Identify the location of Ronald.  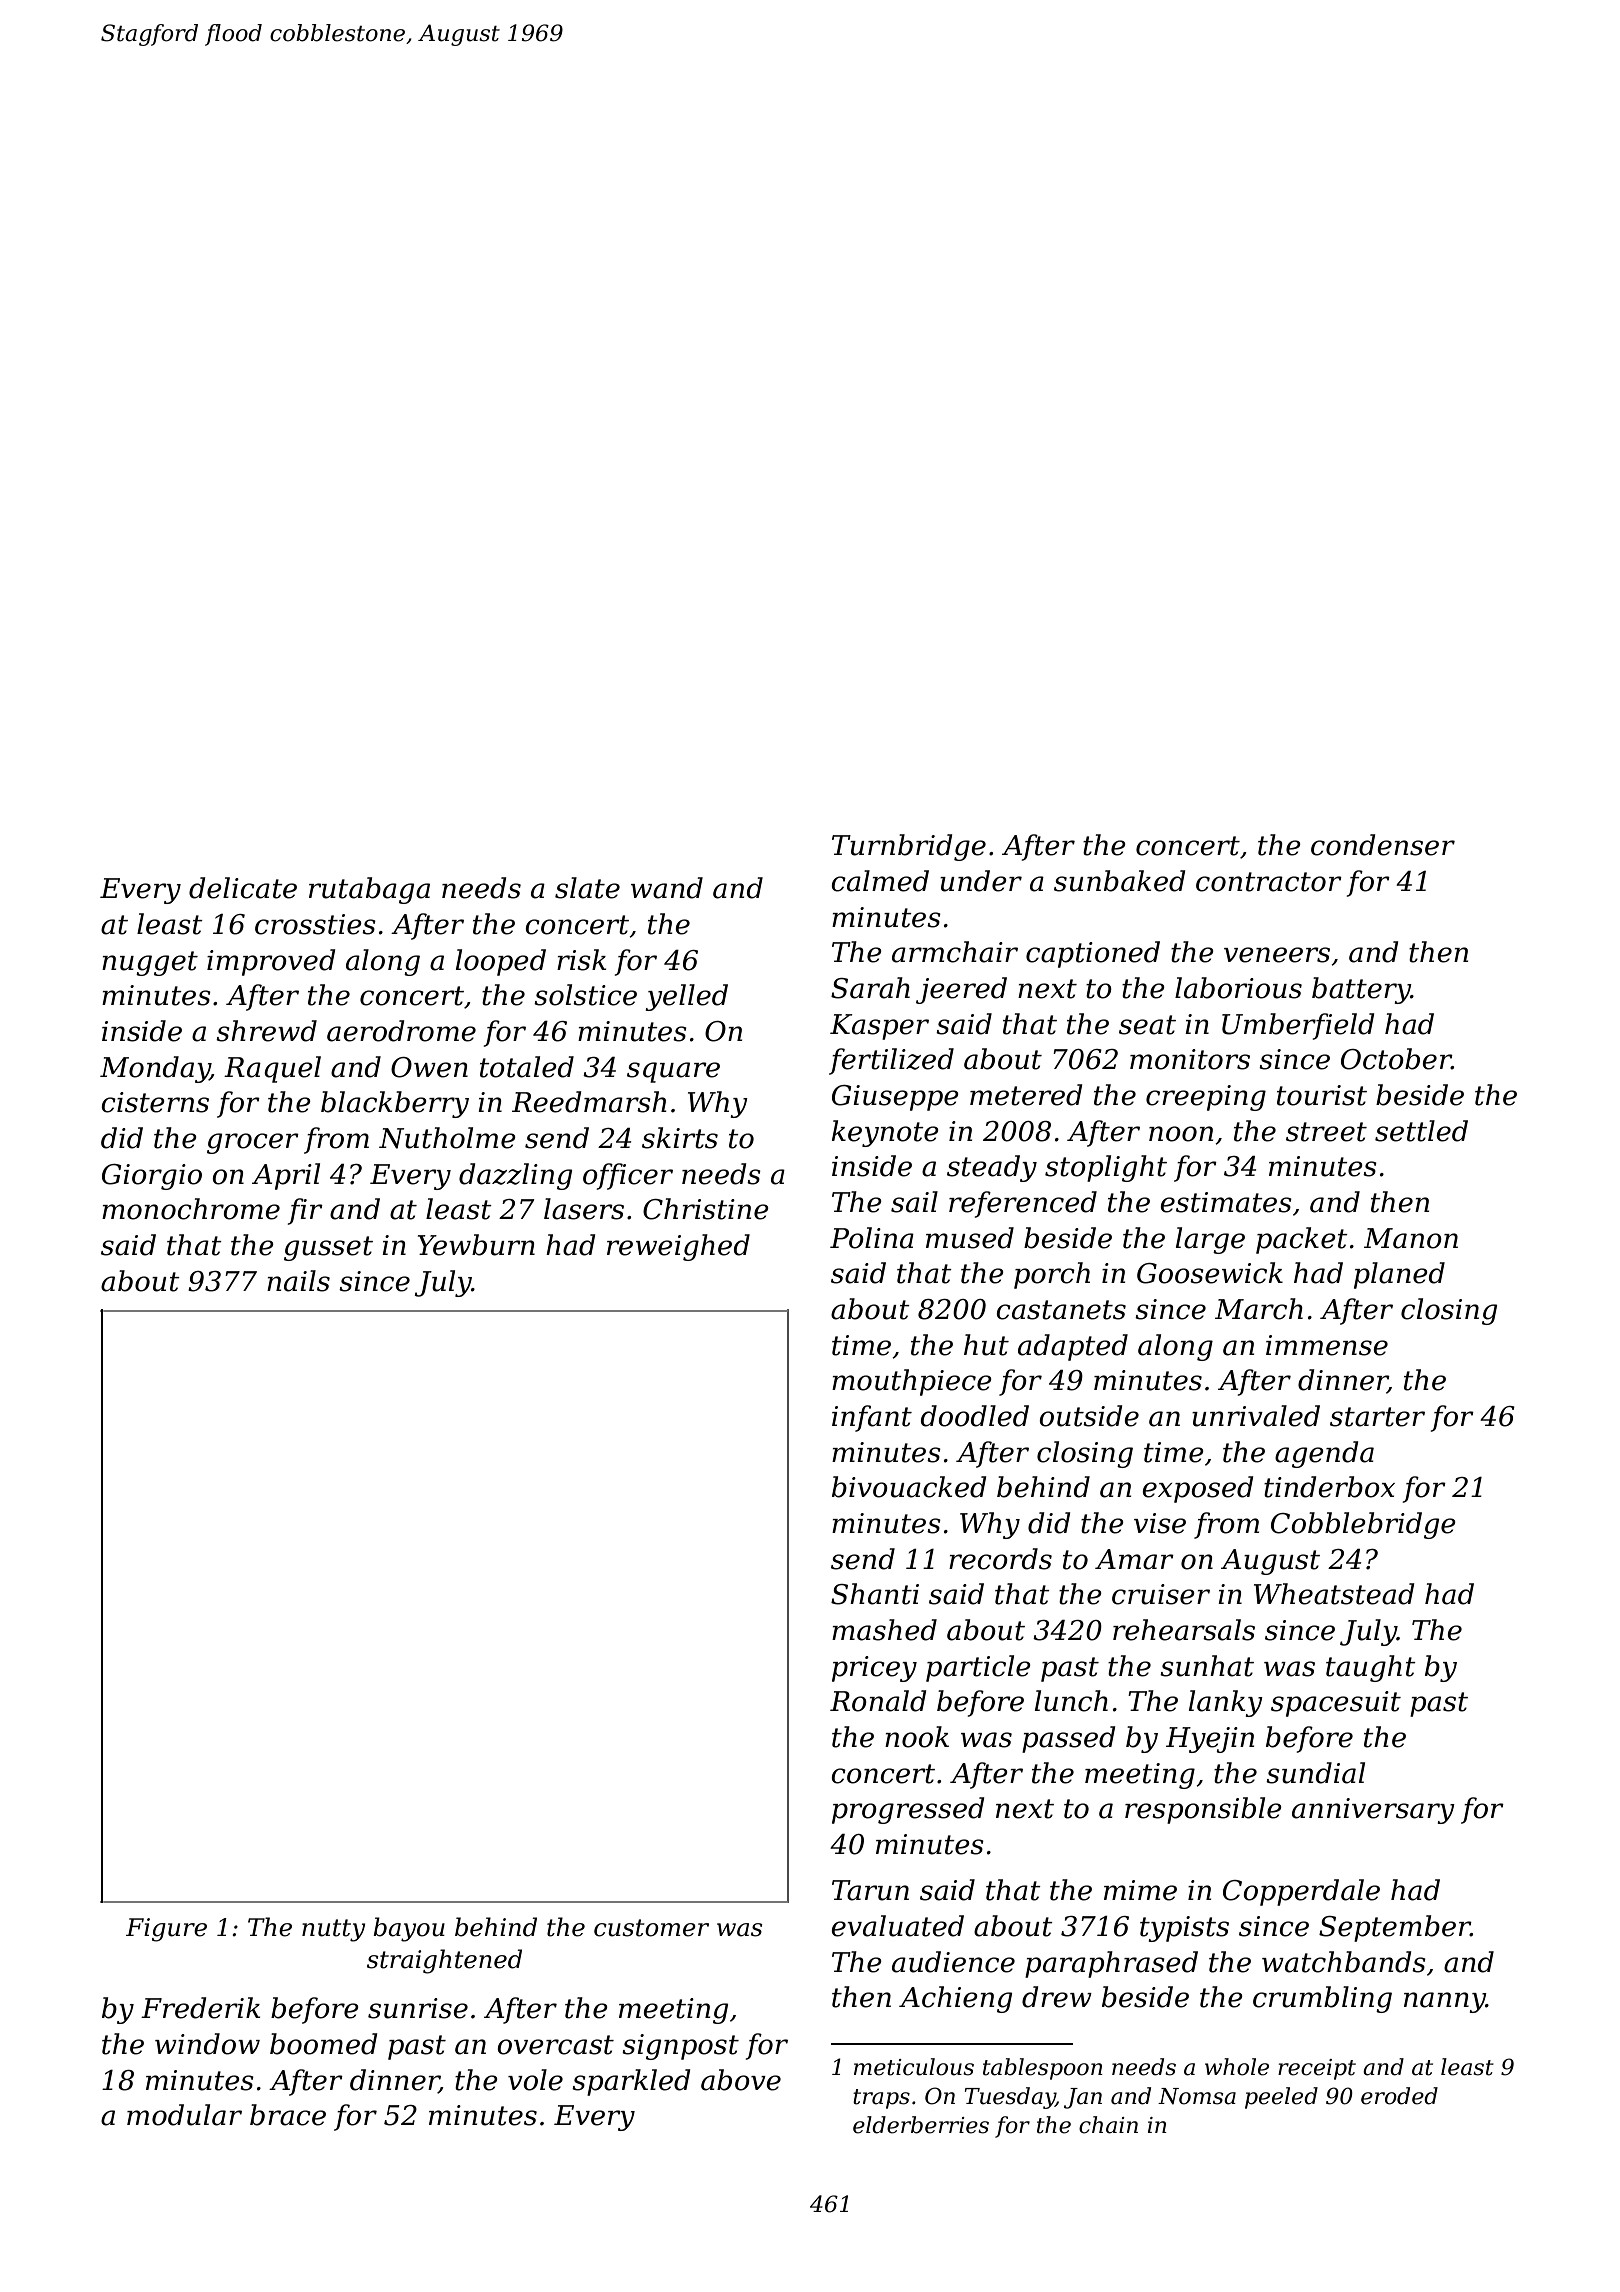
(878, 1701).
